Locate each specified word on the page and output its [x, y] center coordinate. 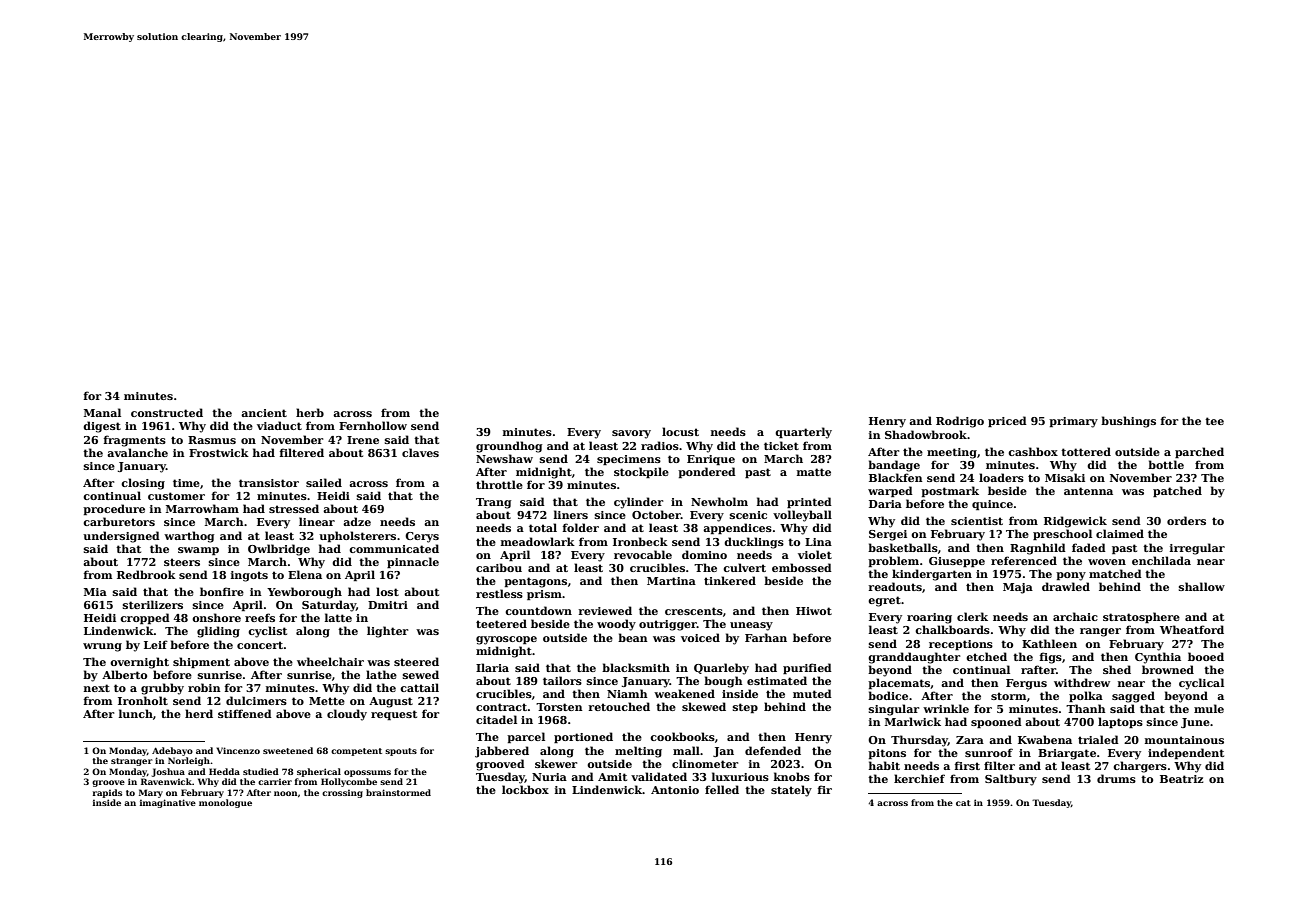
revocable [643, 554]
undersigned [121, 537]
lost [387, 591]
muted [812, 693]
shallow [1202, 586]
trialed [1098, 739]
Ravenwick [166, 781]
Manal [102, 412]
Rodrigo [960, 422]
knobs [792, 776]
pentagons [535, 582]
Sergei [888, 535]
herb [310, 412]
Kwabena [1045, 739]
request [394, 715]
